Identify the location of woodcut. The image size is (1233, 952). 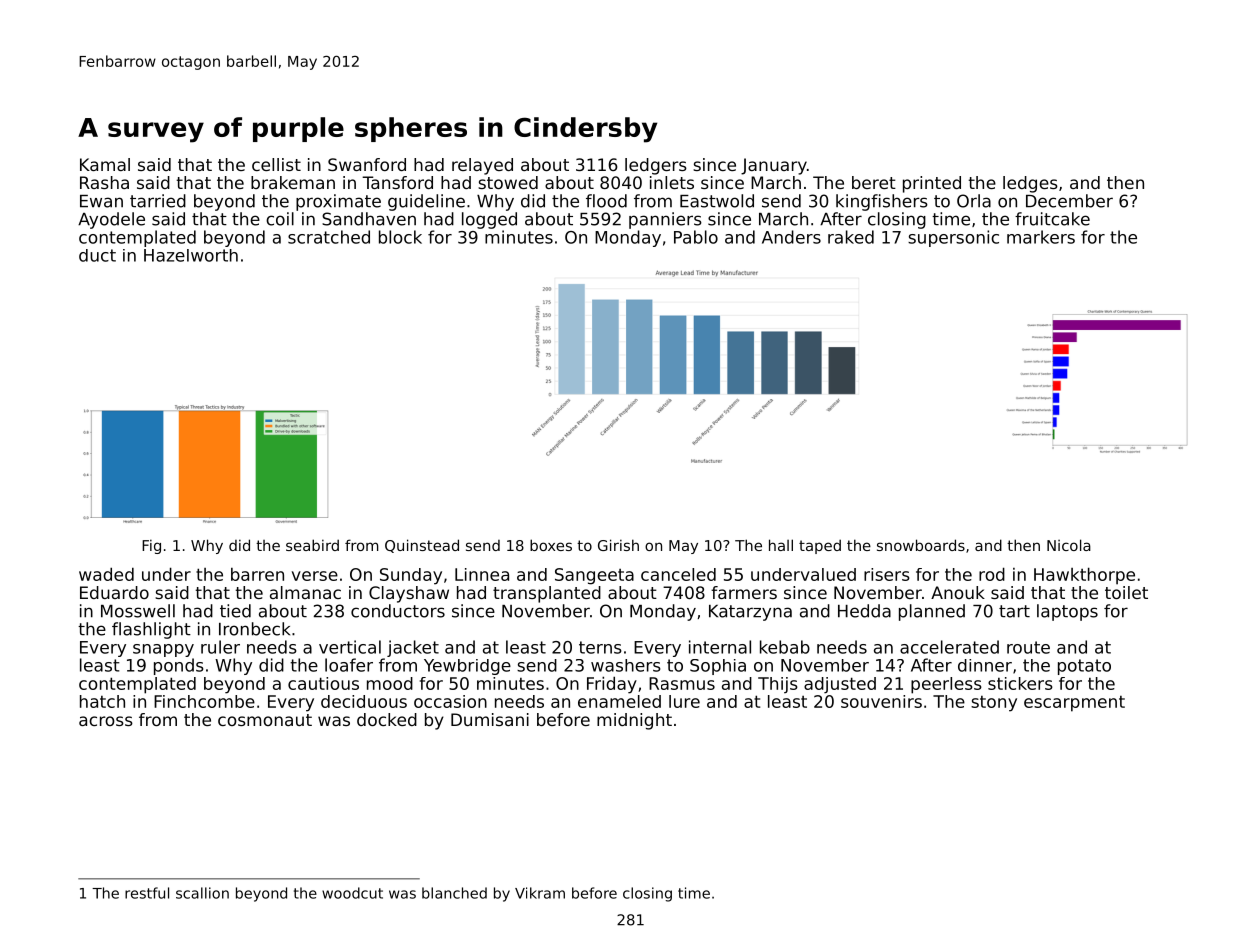
(352, 893).
